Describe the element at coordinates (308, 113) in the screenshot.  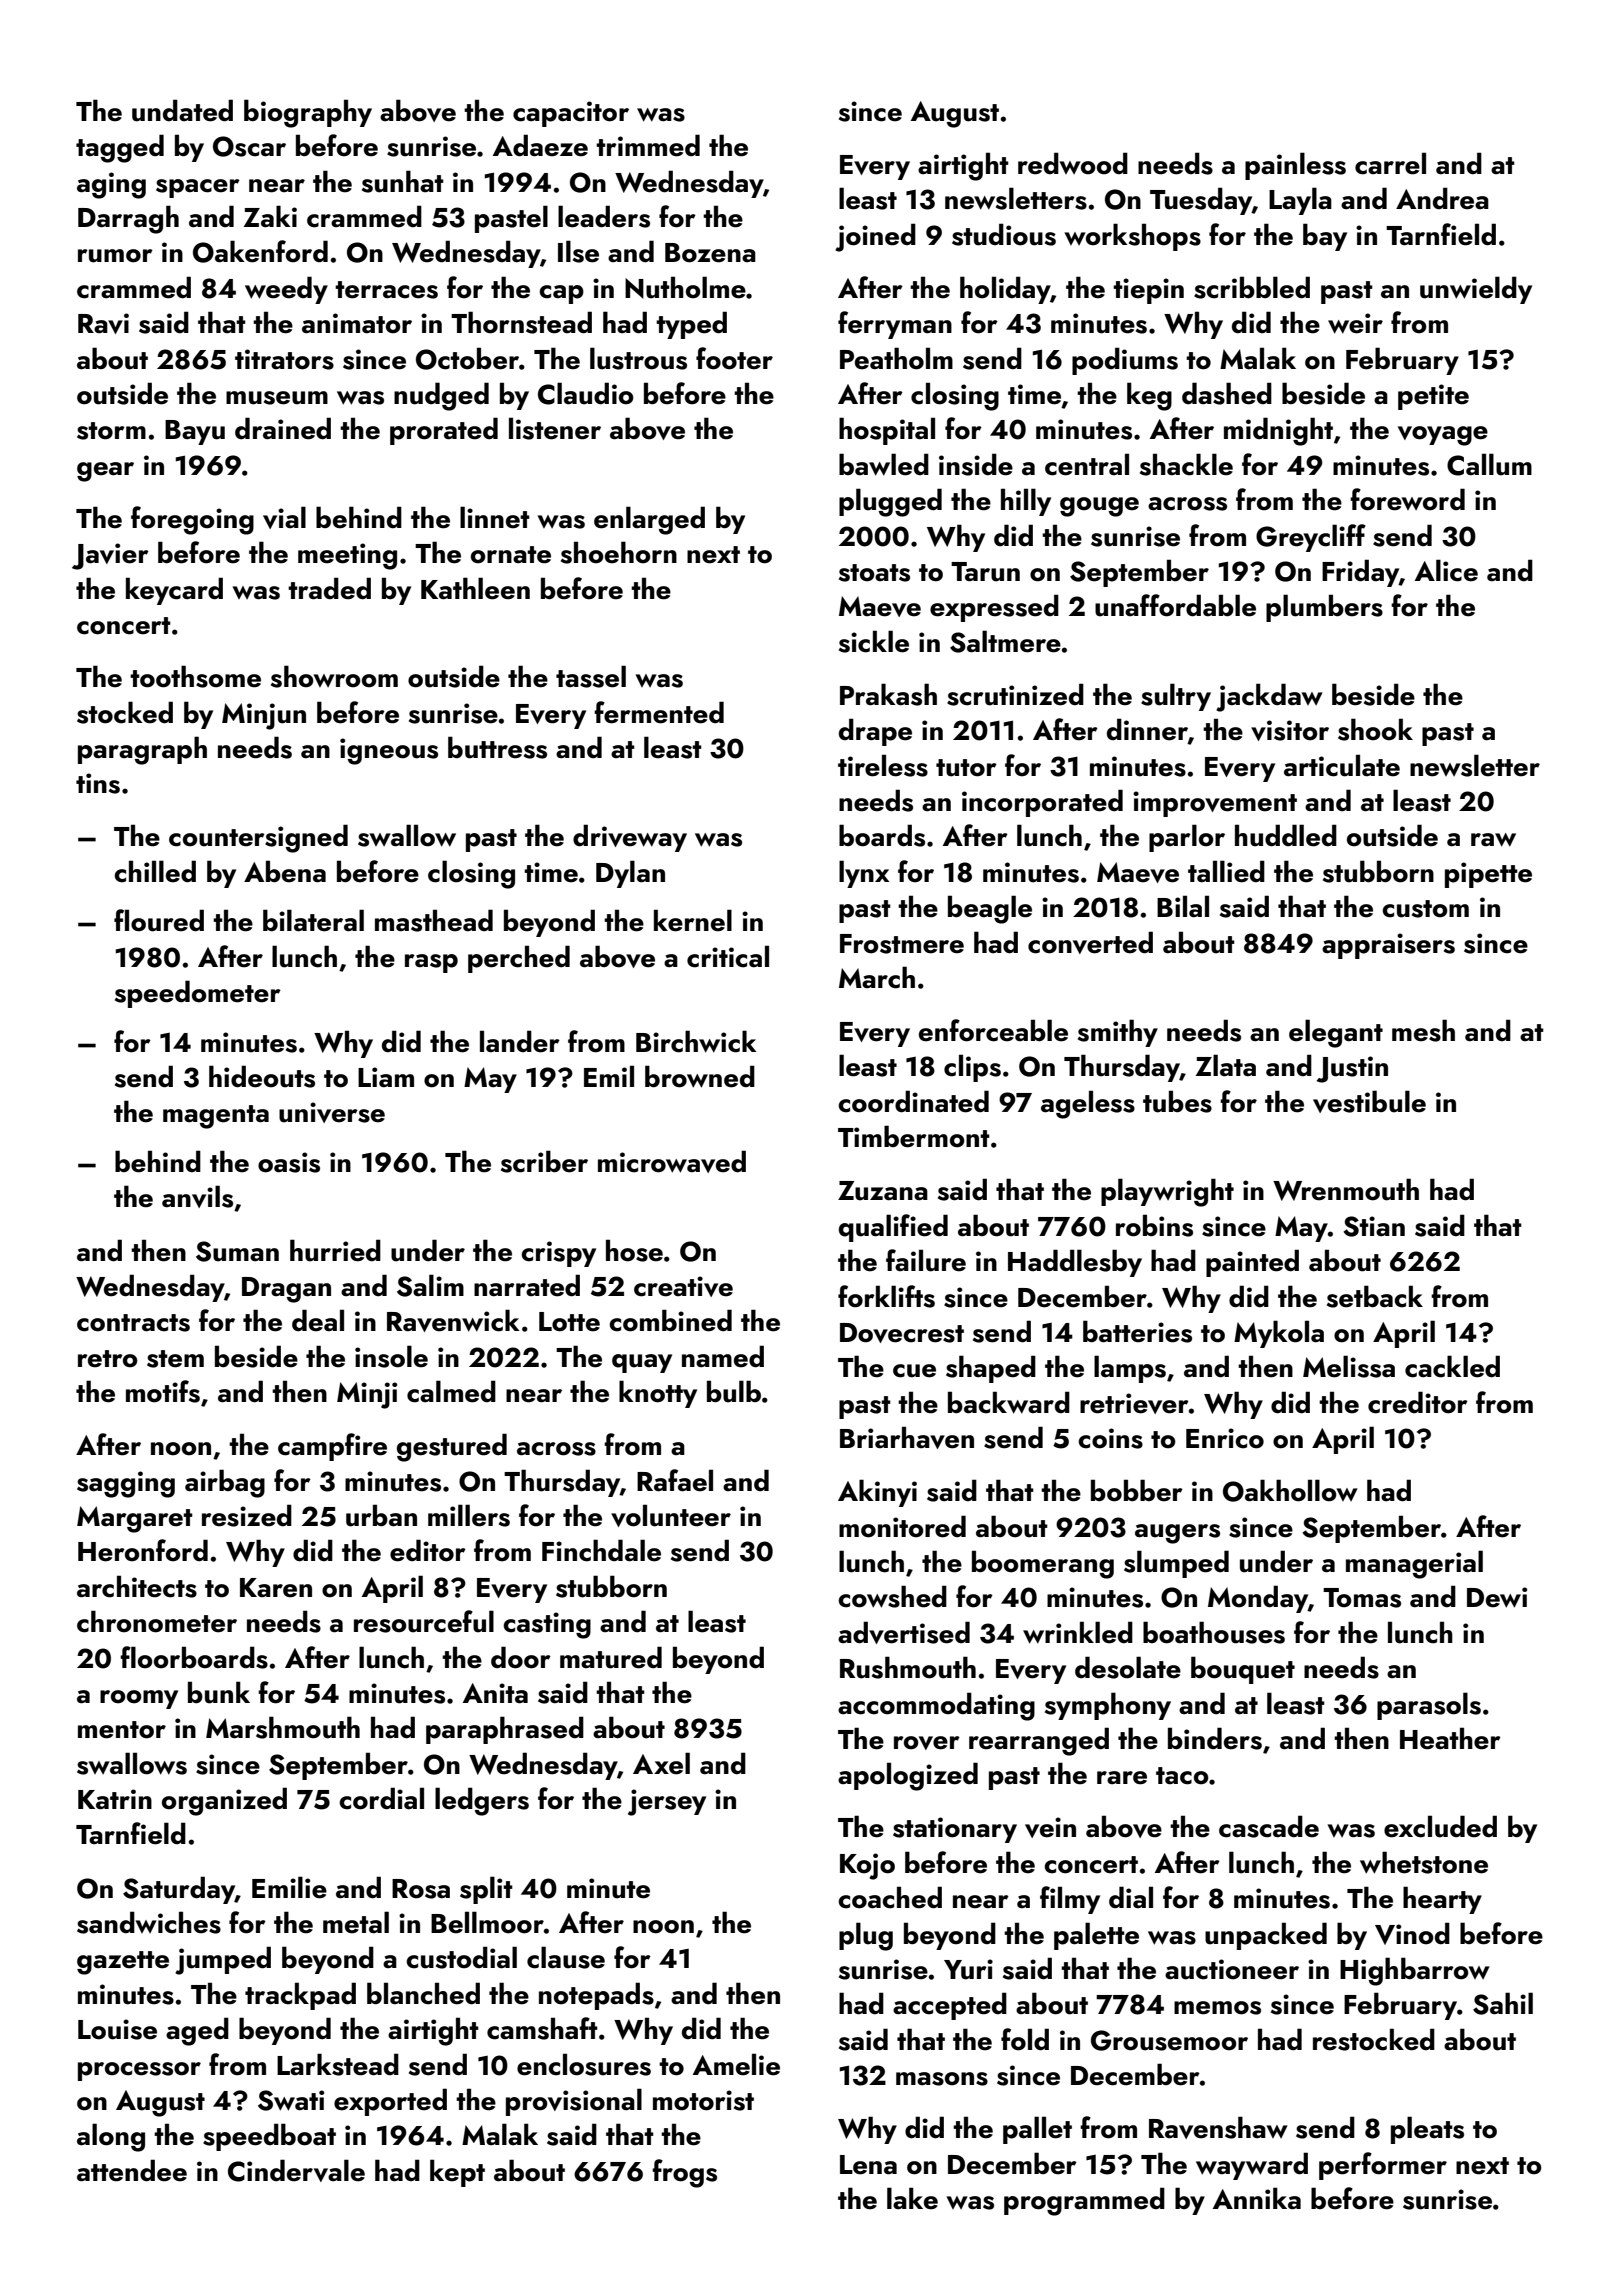
I see `biography` at that location.
